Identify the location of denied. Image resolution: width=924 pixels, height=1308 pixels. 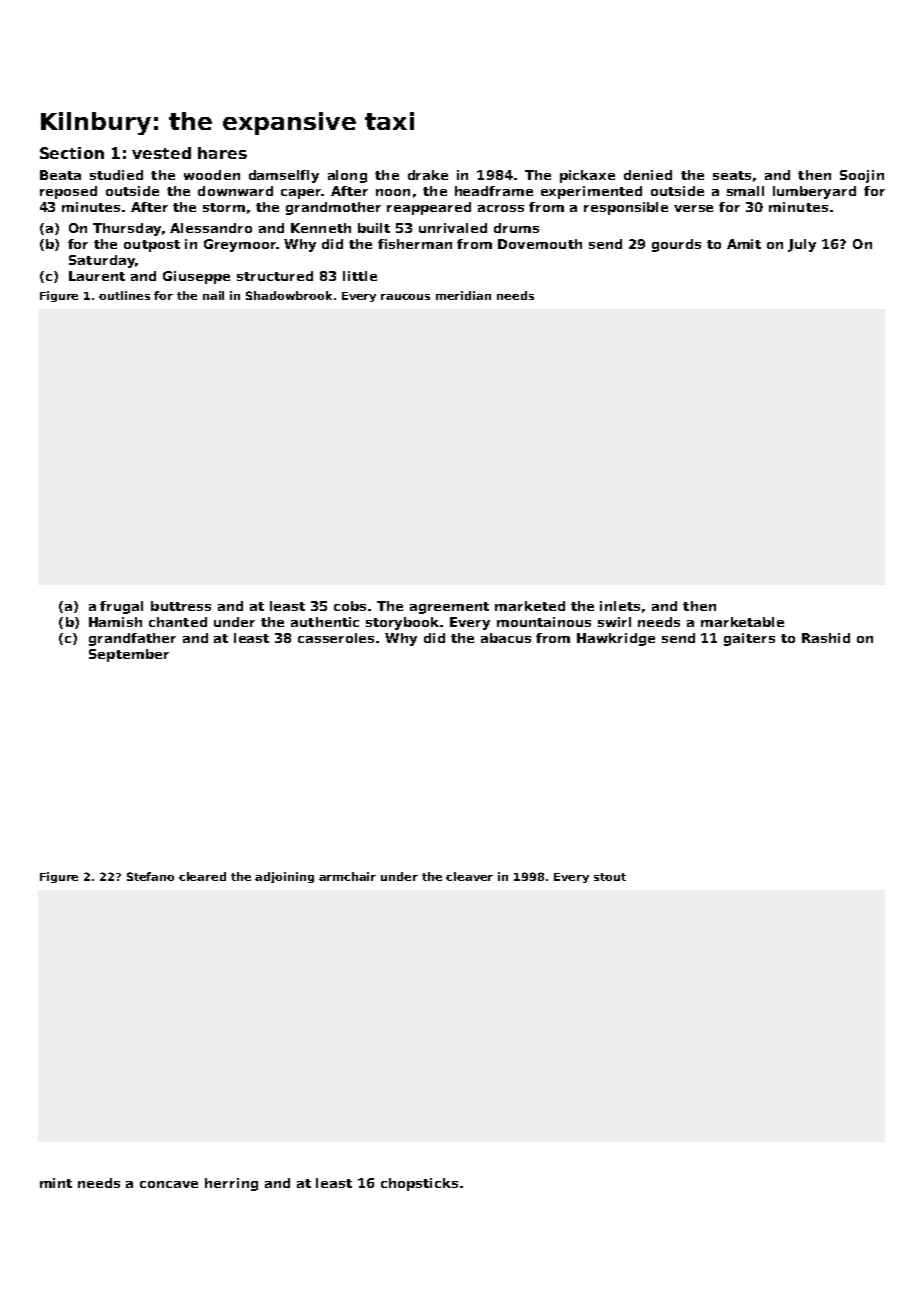
(648, 175).
